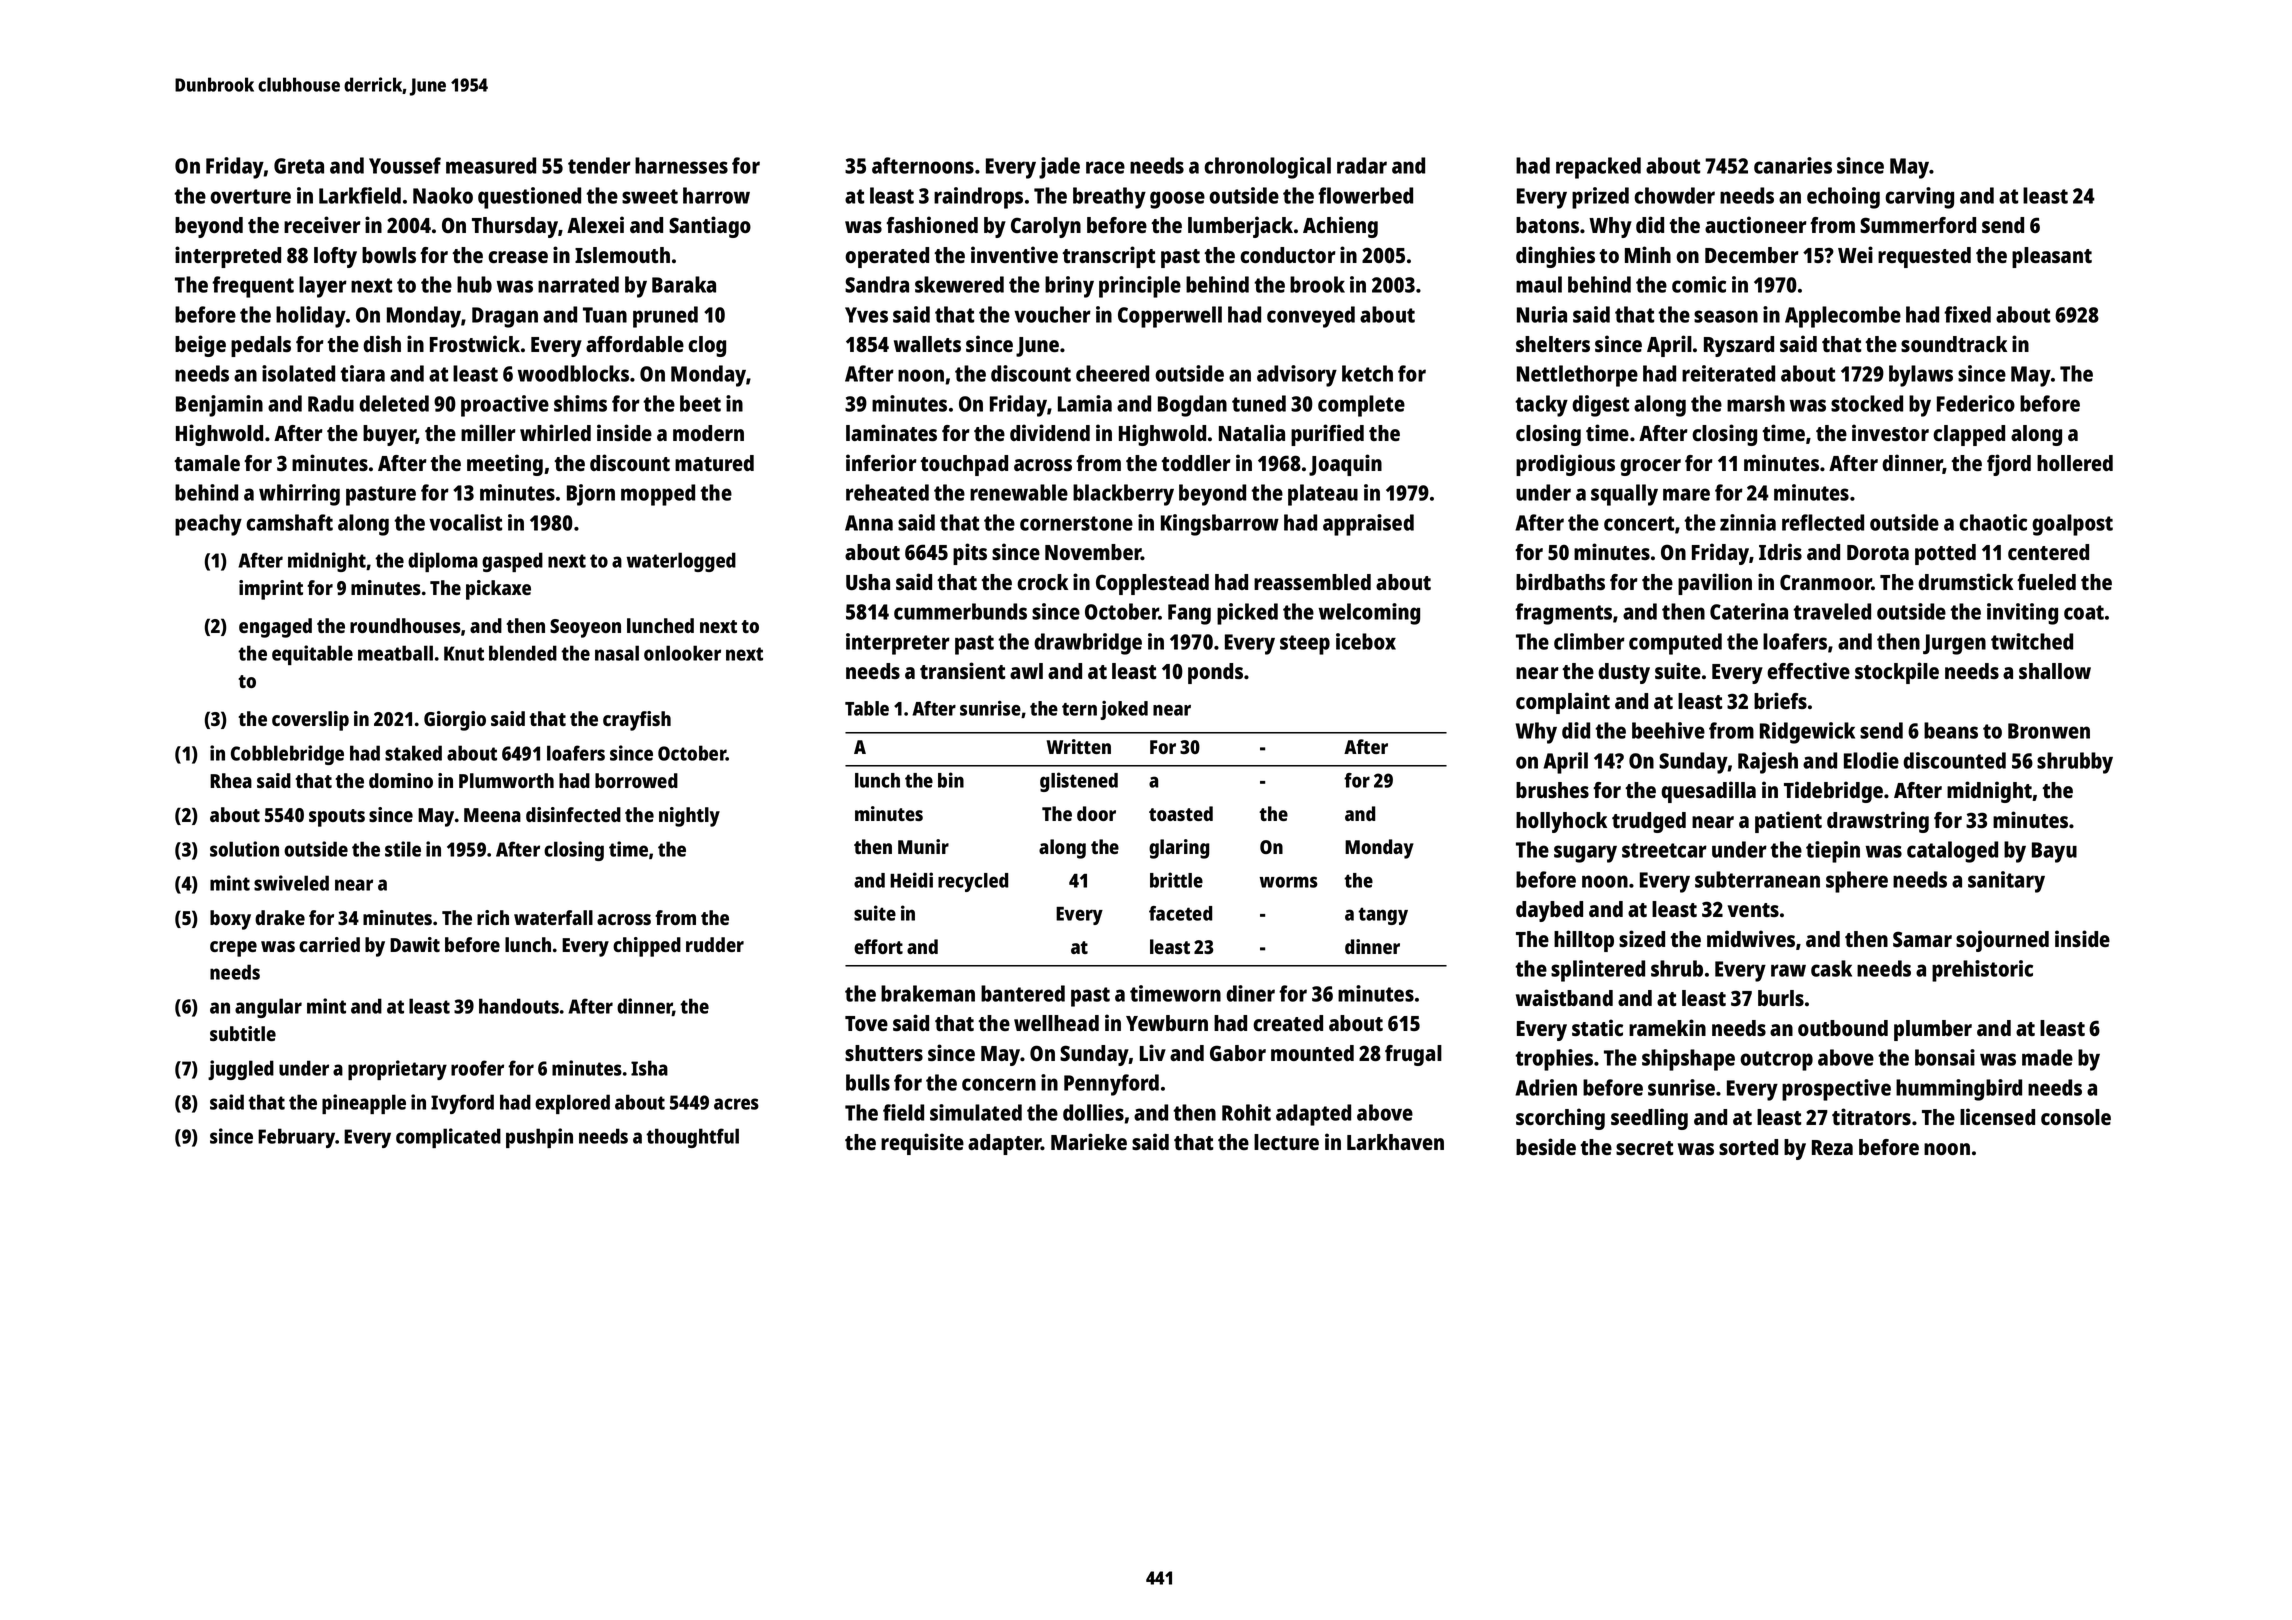 This screenshot has width=2292, height=1620. Describe the element at coordinates (228, 257) in the screenshot. I see `interpreted` at that location.
